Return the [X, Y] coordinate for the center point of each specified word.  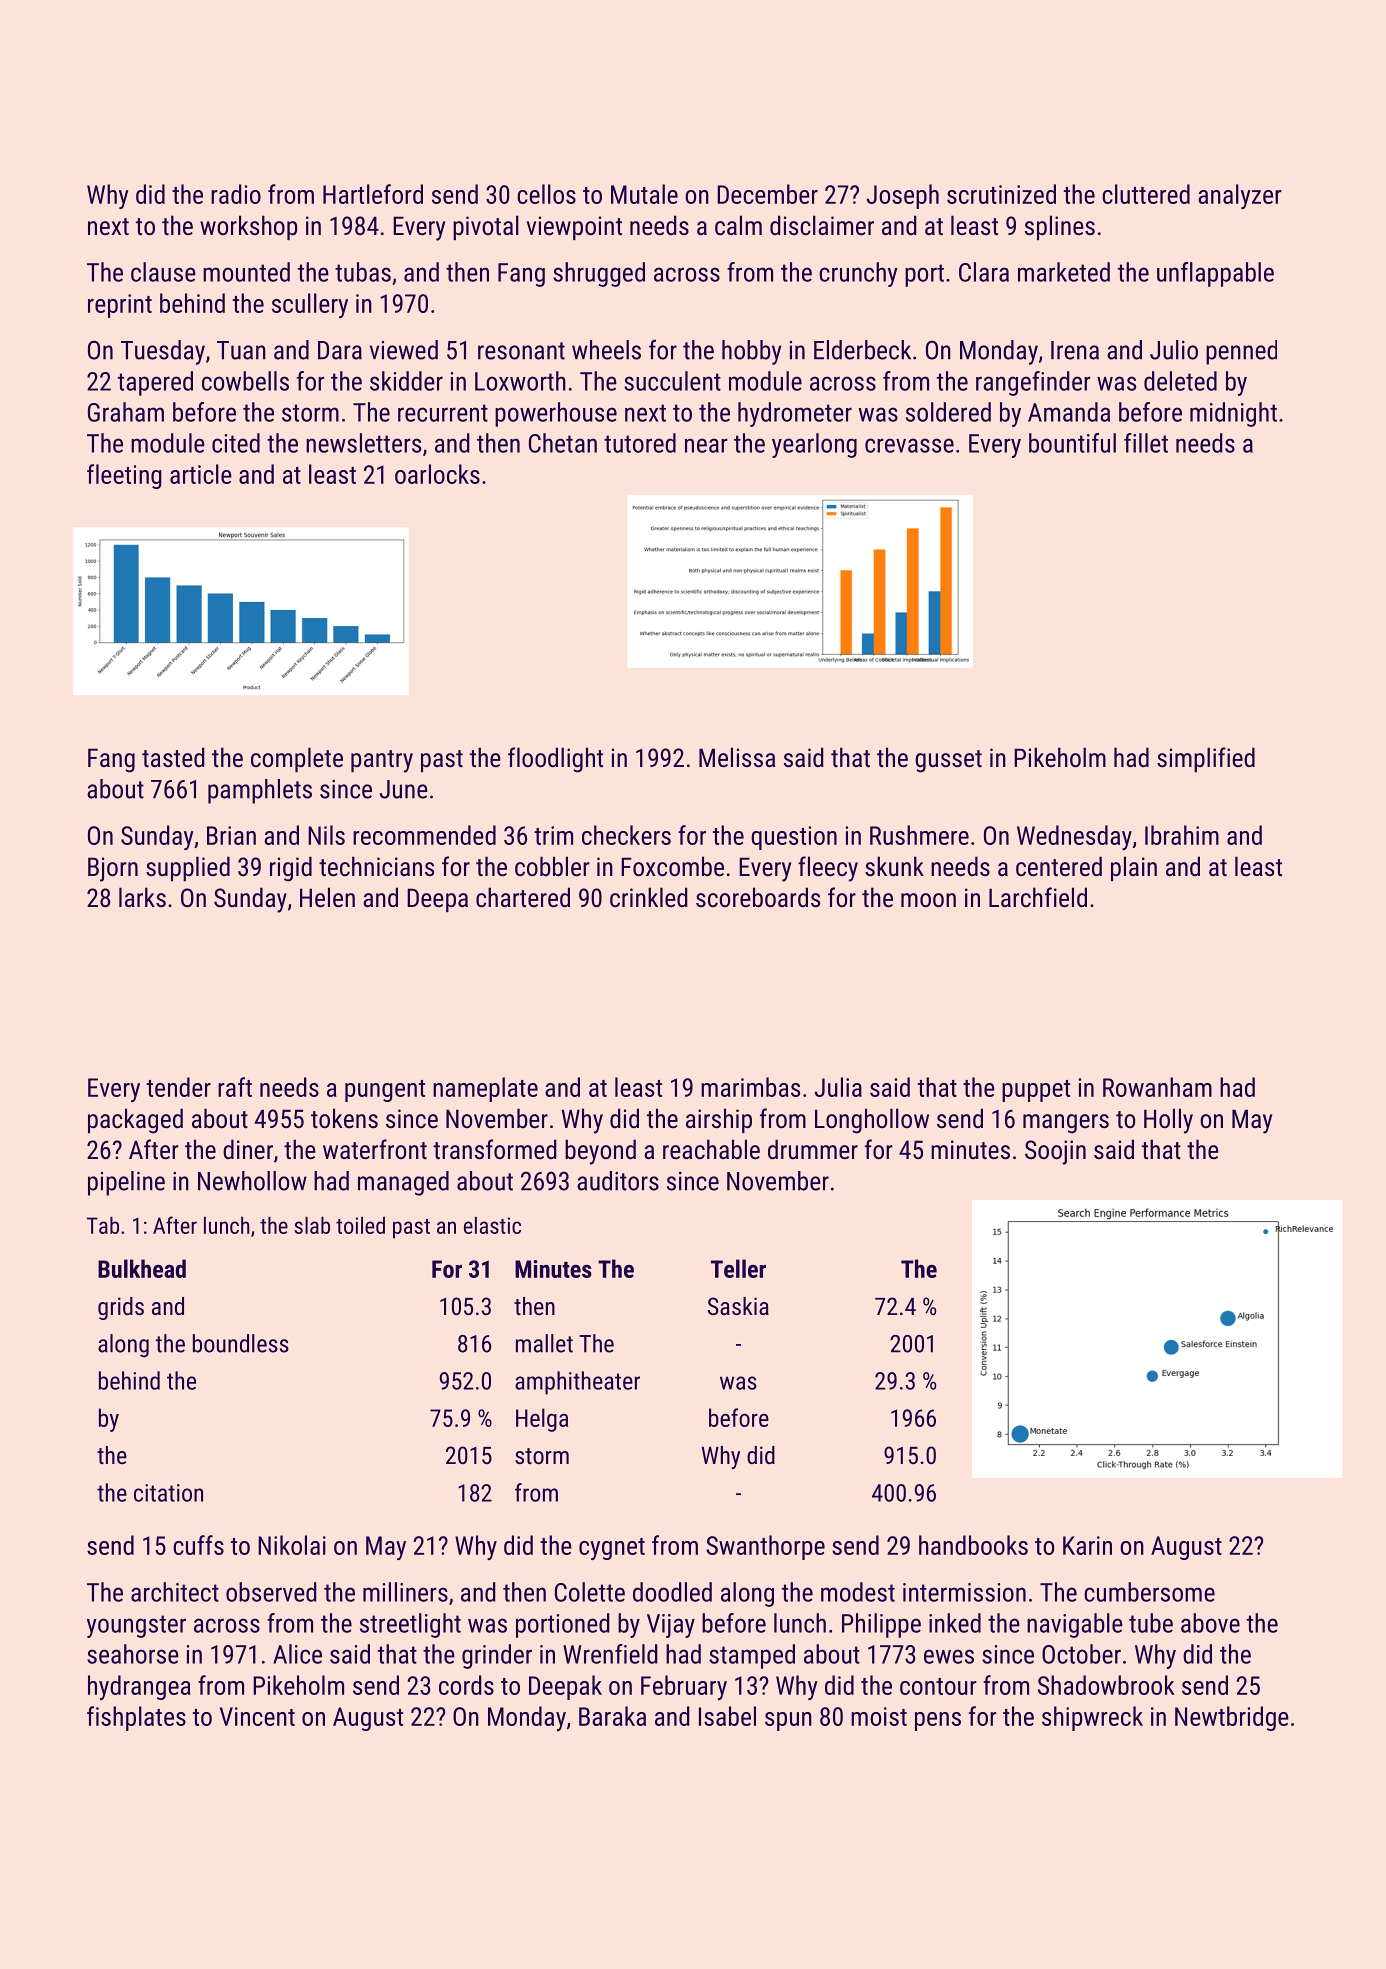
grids [121, 1308]
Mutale [644, 194]
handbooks [973, 1545]
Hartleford [373, 194]
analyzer [1240, 196]
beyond [600, 1152]
